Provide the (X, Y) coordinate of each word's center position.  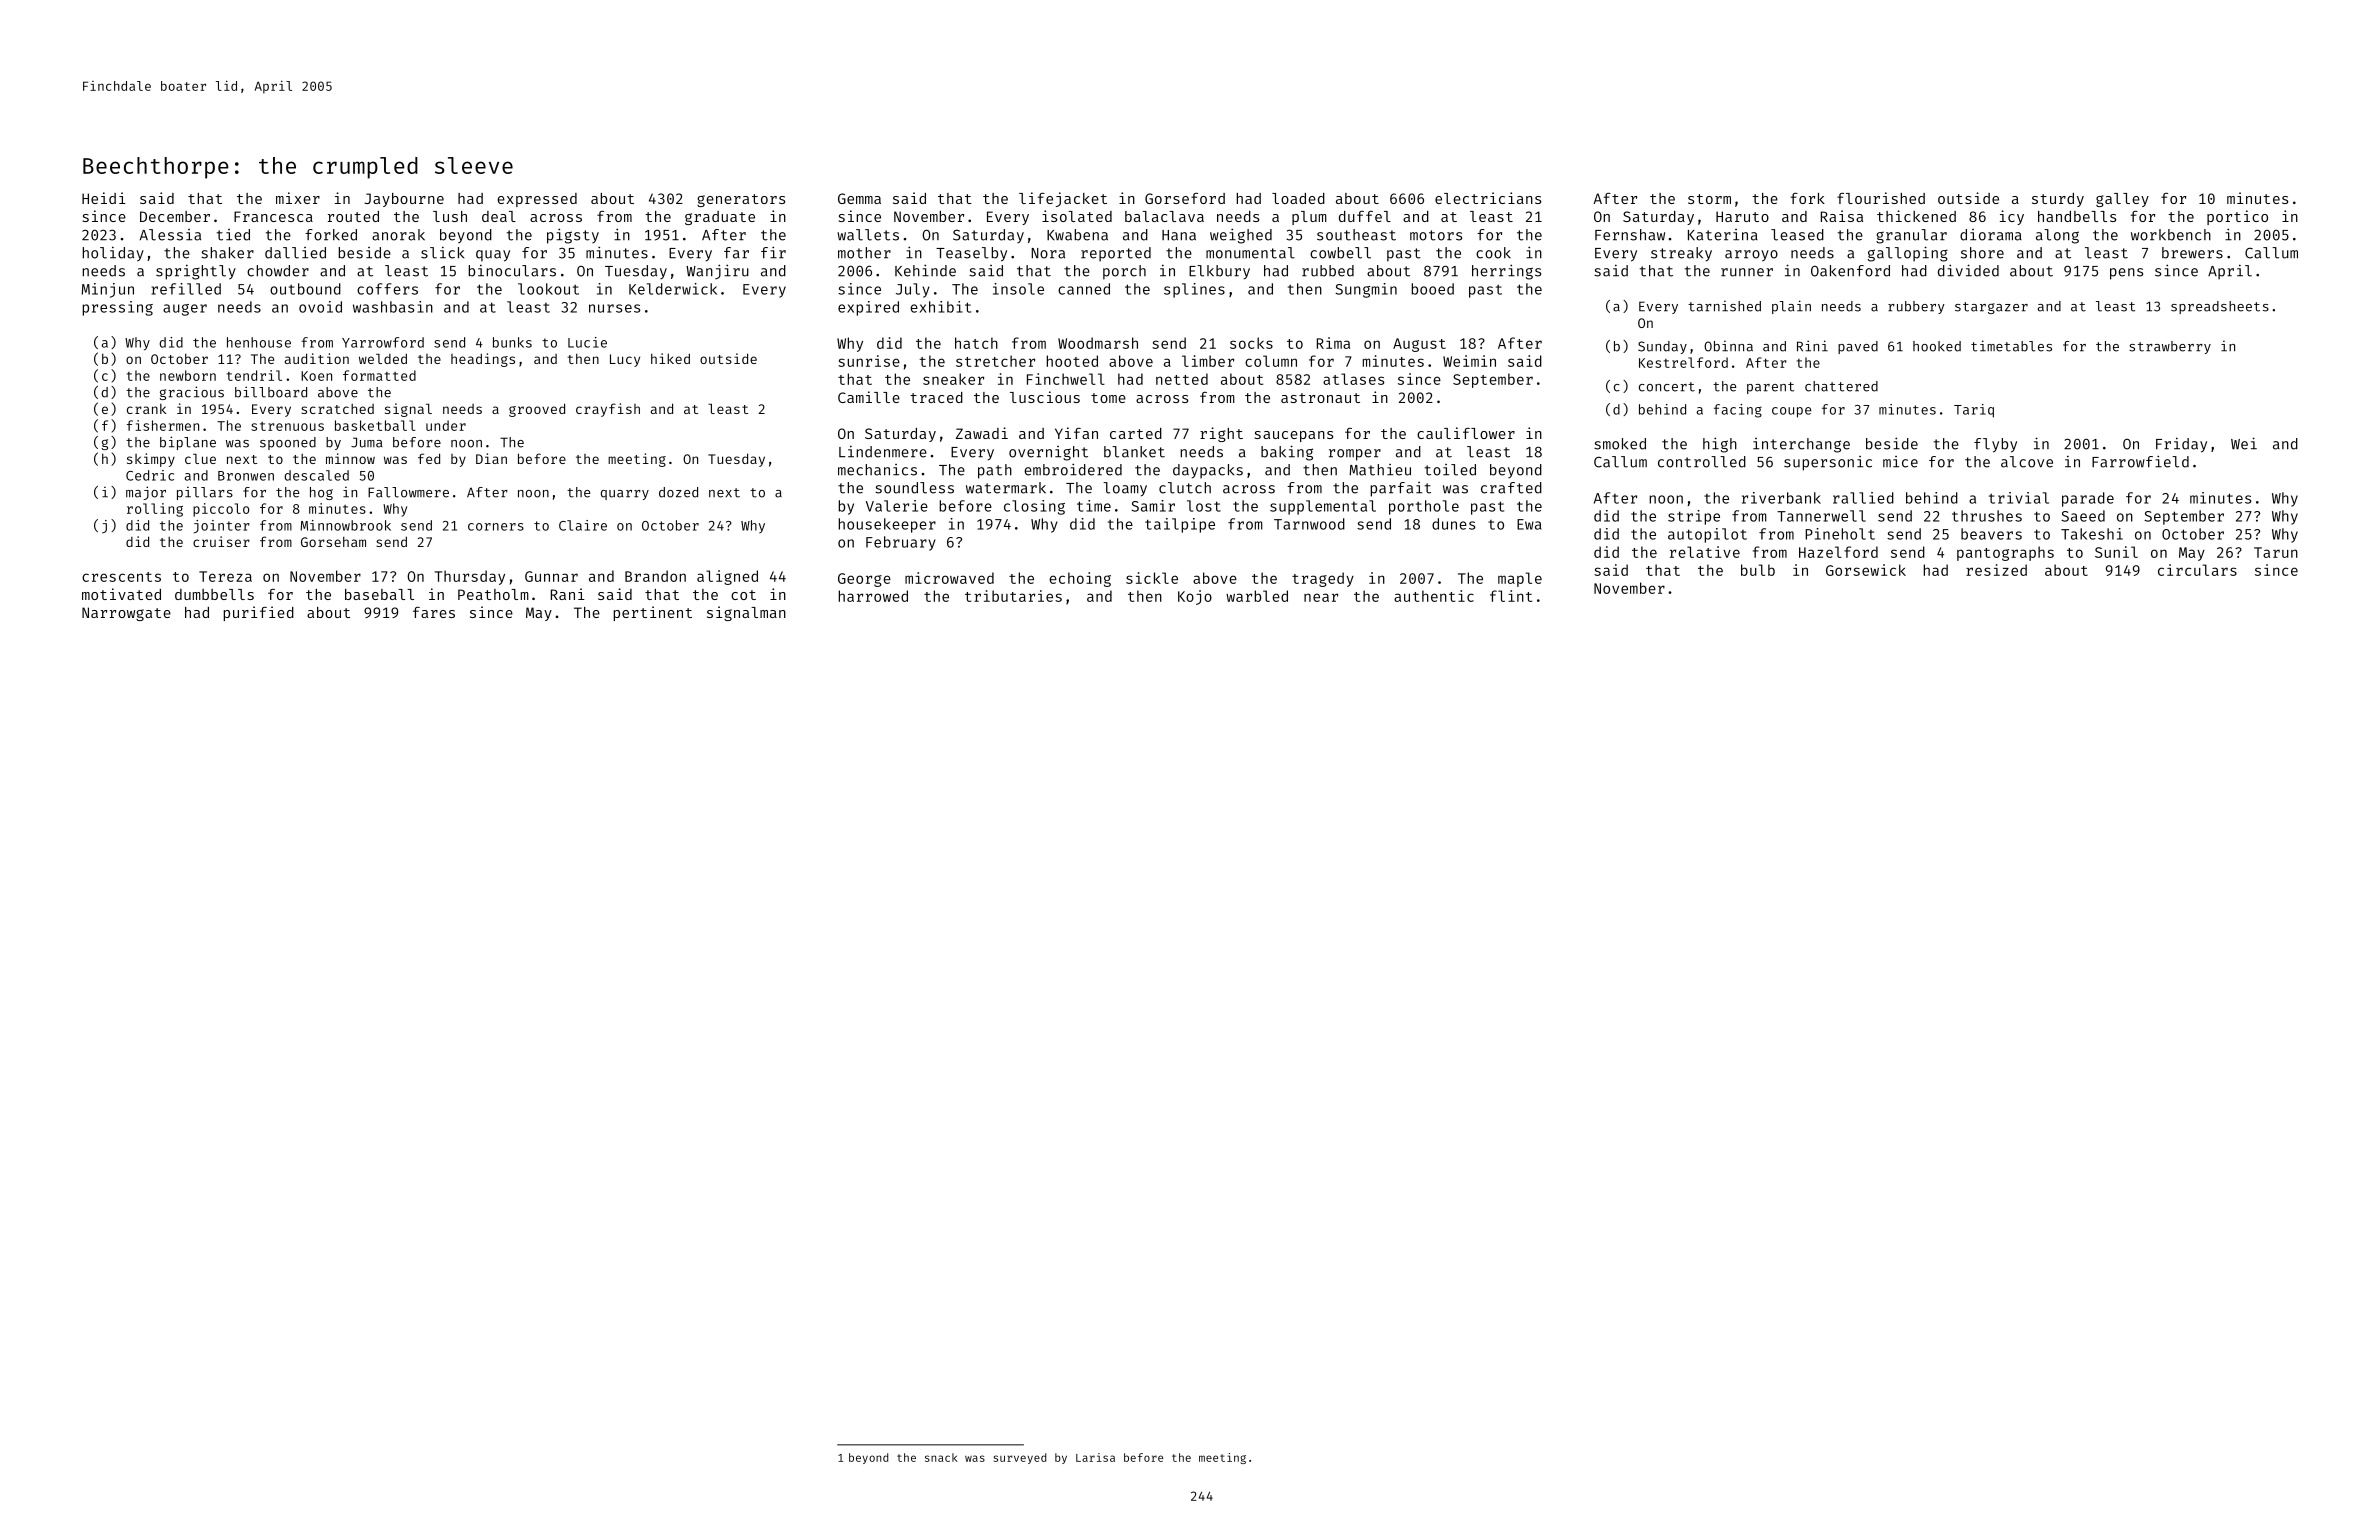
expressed (537, 200)
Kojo (1195, 597)
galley (2122, 200)
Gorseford (1185, 198)
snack (941, 1457)
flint (1511, 596)
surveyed (1019, 1458)
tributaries (1013, 596)
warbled (1257, 596)
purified (258, 613)
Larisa (1095, 1457)
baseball (379, 594)
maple (1520, 579)
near (1321, 597)
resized (1996, 570)
